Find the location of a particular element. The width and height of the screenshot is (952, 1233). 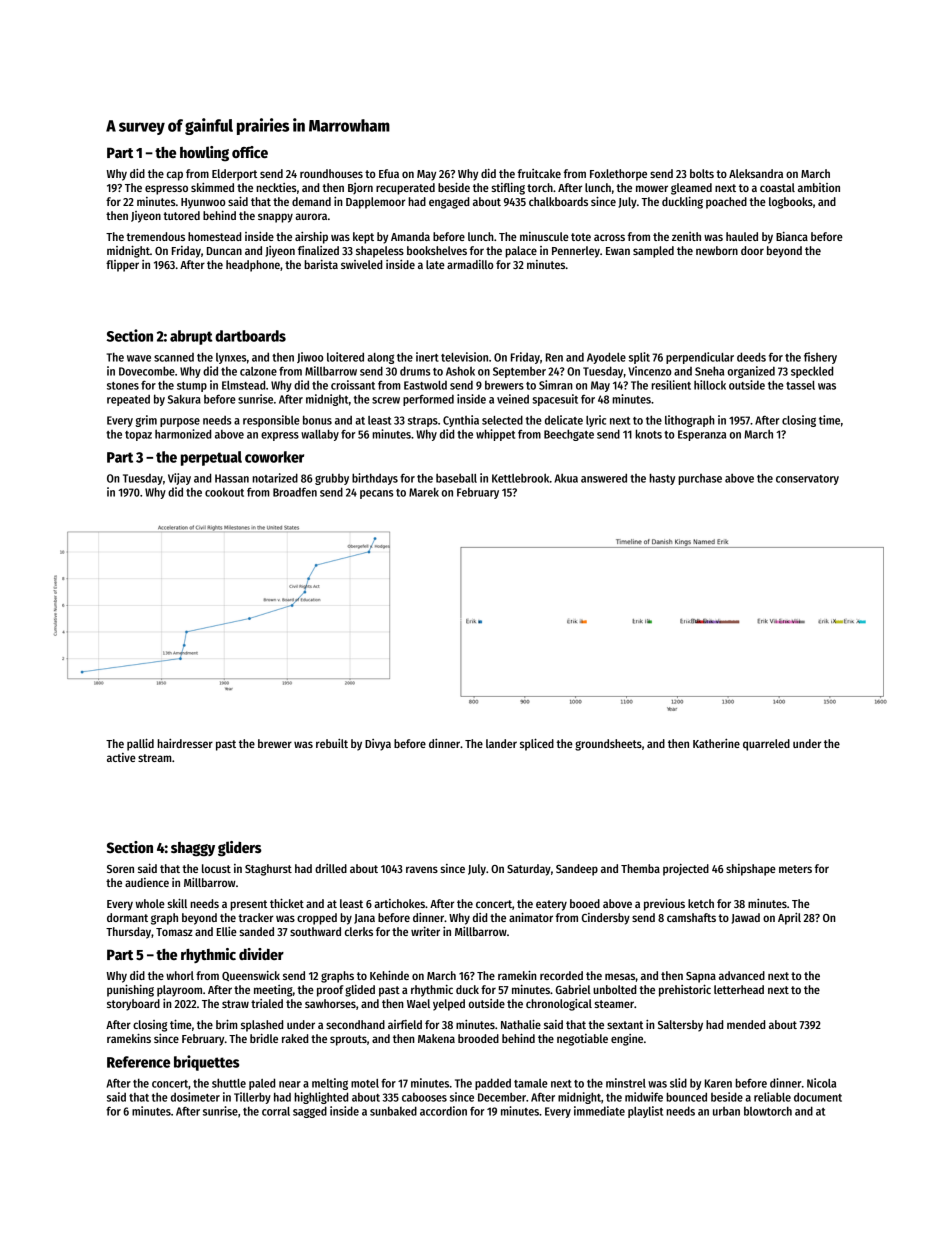

Soren is located at coordinates (120, 869).
